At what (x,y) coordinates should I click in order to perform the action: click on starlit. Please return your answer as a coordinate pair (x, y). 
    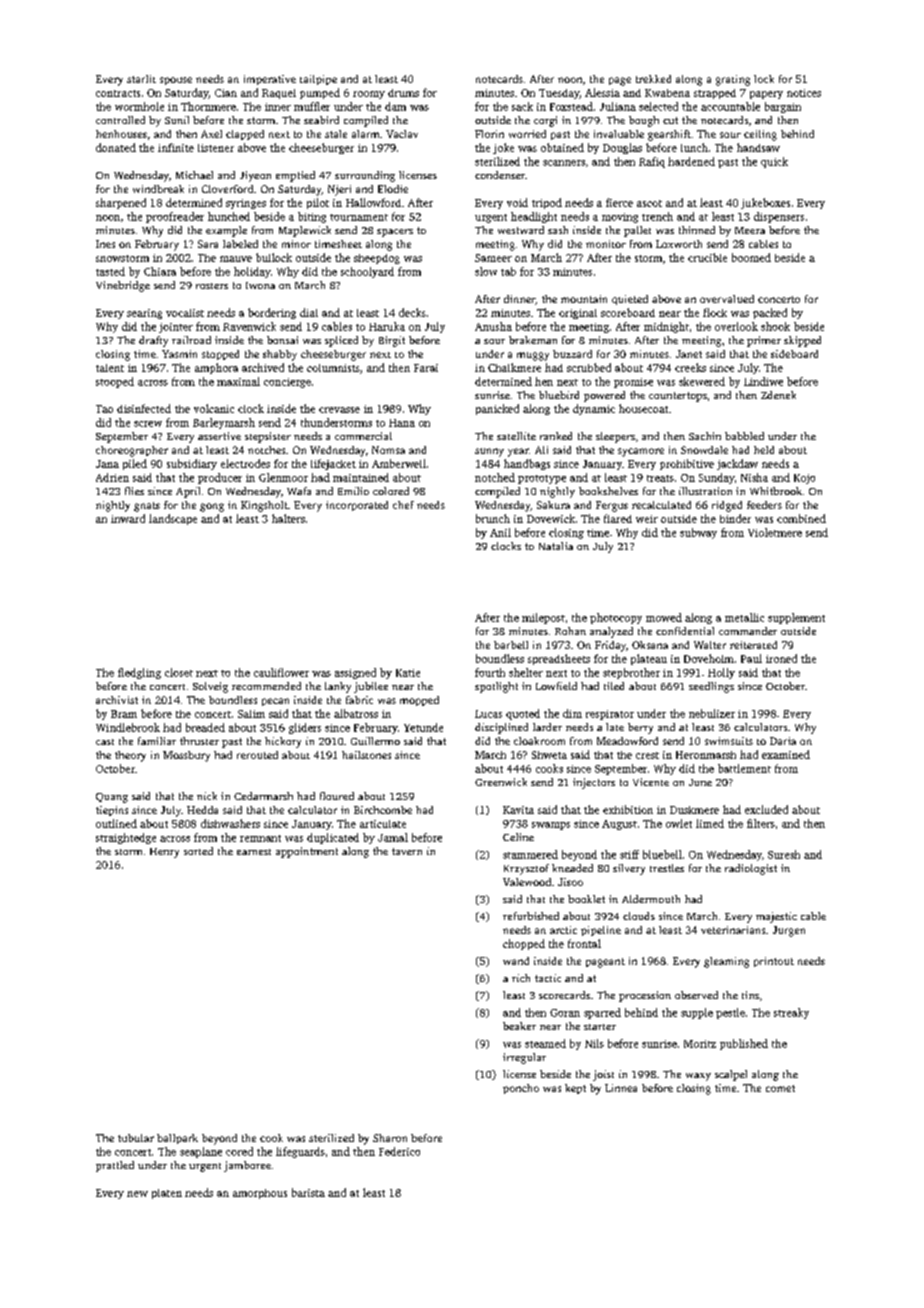
    Looking at the image, I should click on (141, 79).
